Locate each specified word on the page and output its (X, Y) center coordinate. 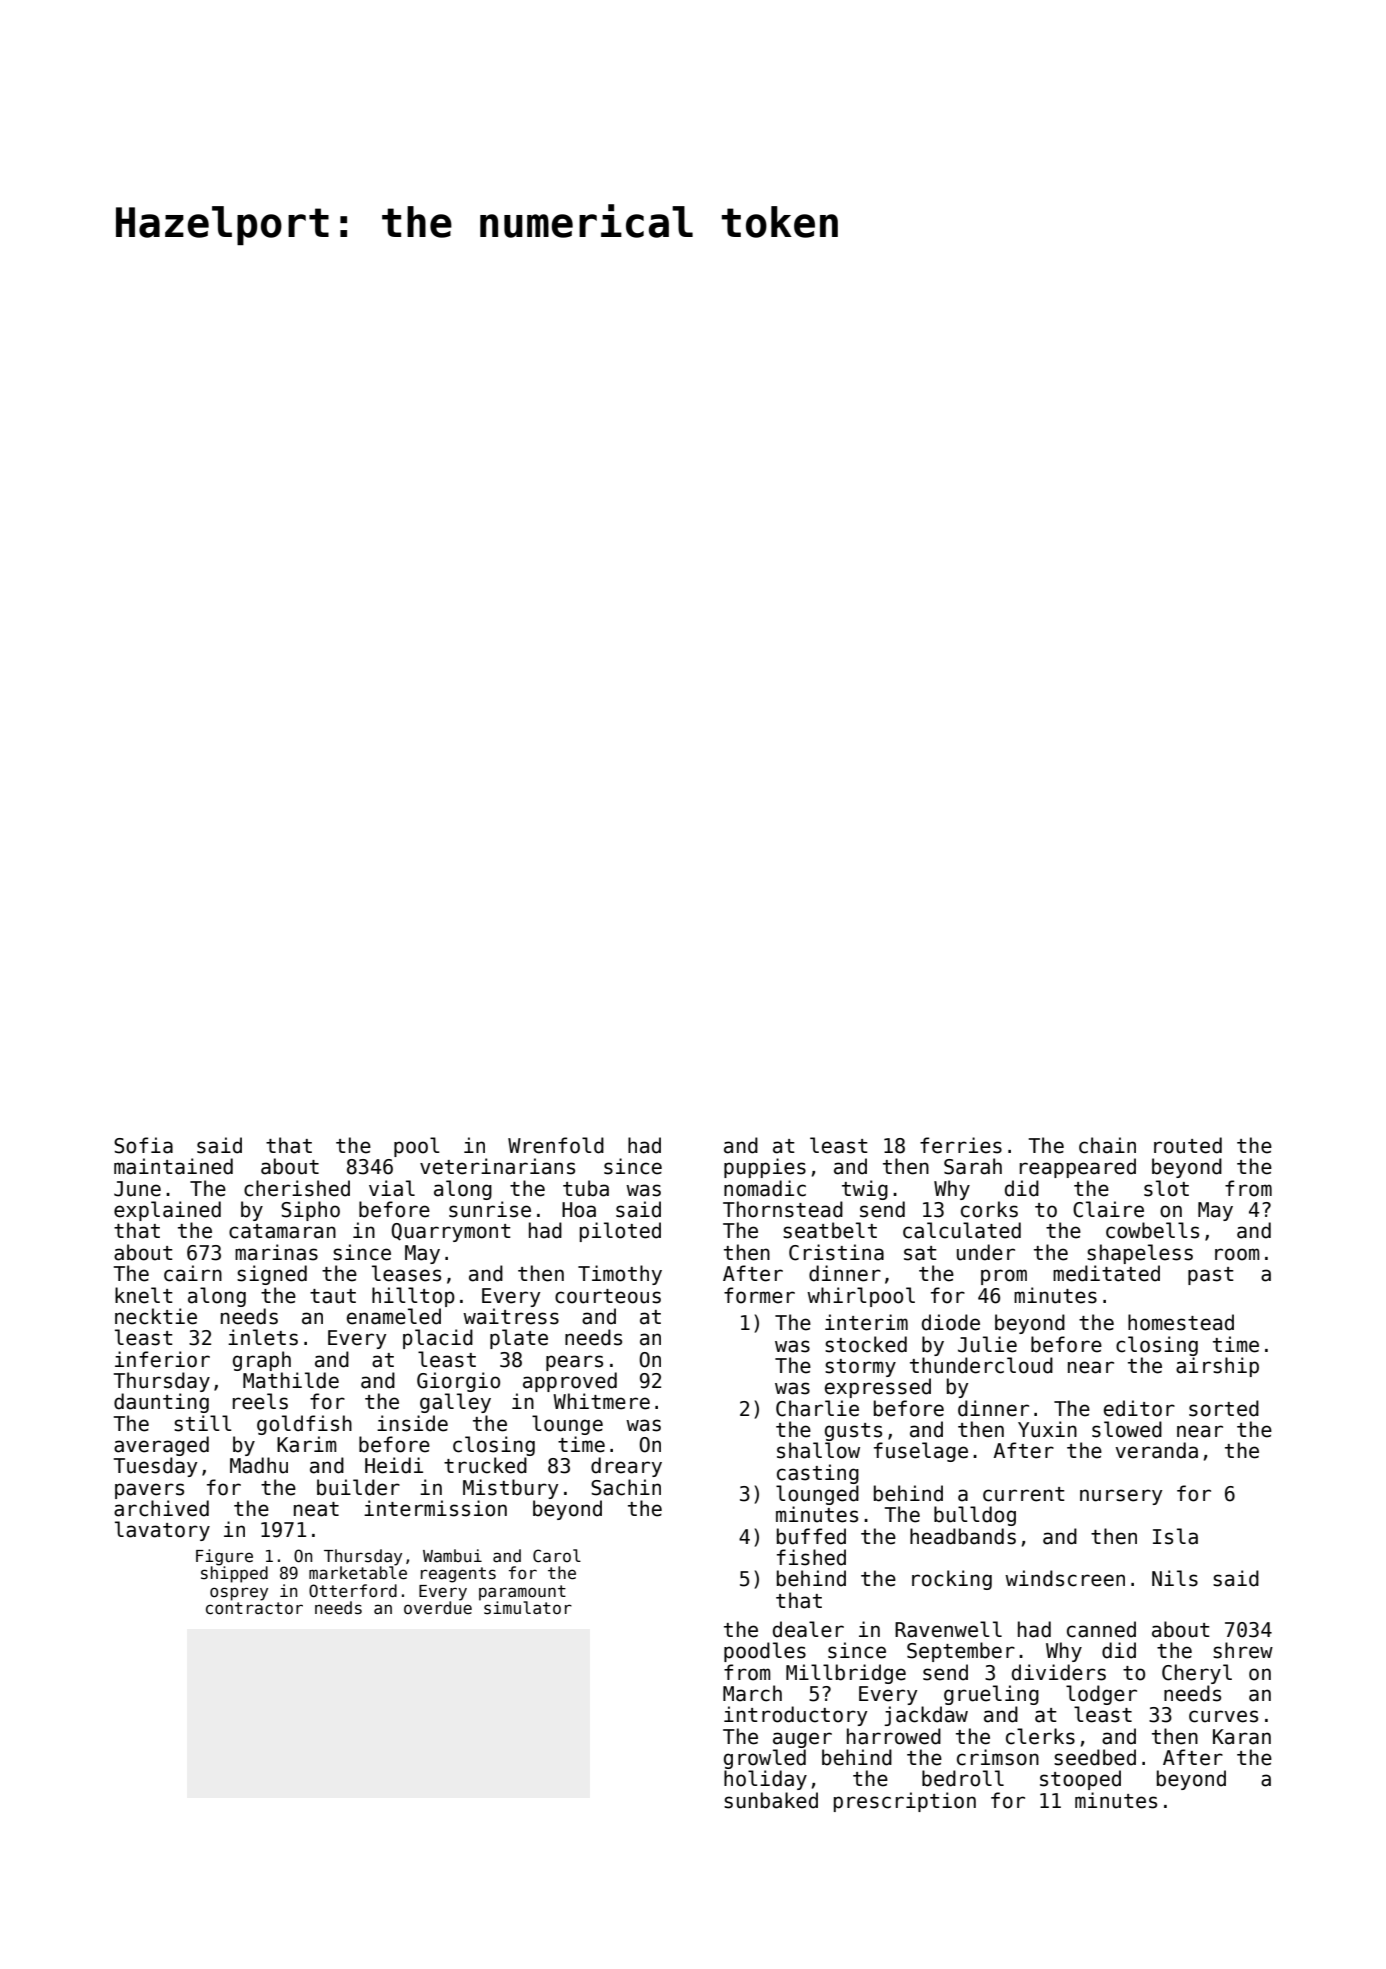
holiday (765, 1780)
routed (1188, 1145)
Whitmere (601, 1401)
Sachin (626, 1487)
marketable (358, 1573)
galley (455, 1403)
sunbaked (771, 1800)
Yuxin (1047, 1429)
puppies (765, 1168)
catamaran (282, 1231)
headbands (963, 1536)
